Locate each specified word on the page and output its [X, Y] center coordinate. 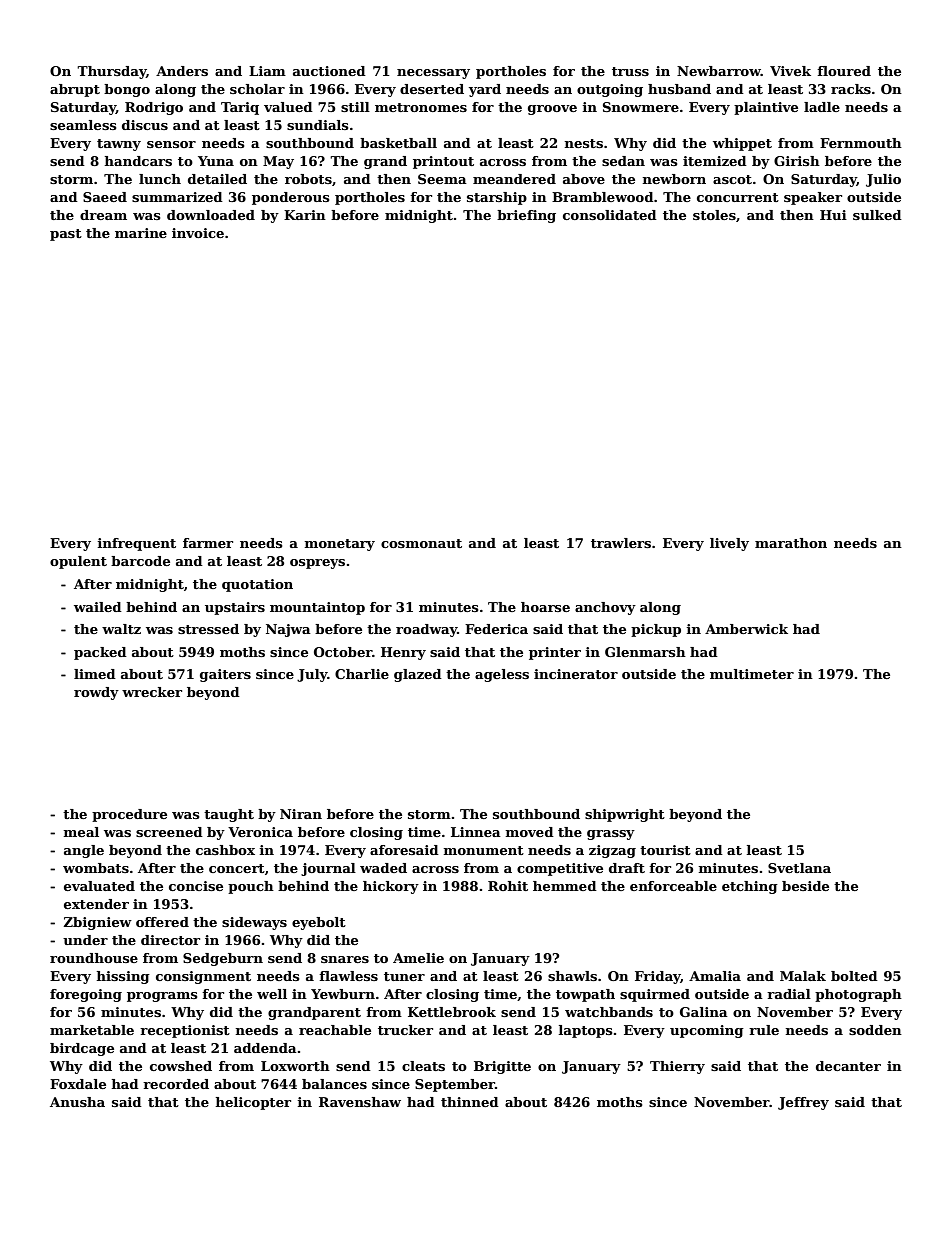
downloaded [211, 215]
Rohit [508, 886]
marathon [791, 543]
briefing [526, 216]
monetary [340, 545]
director [170, 940]
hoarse [545, 607]
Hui [833, 215]
